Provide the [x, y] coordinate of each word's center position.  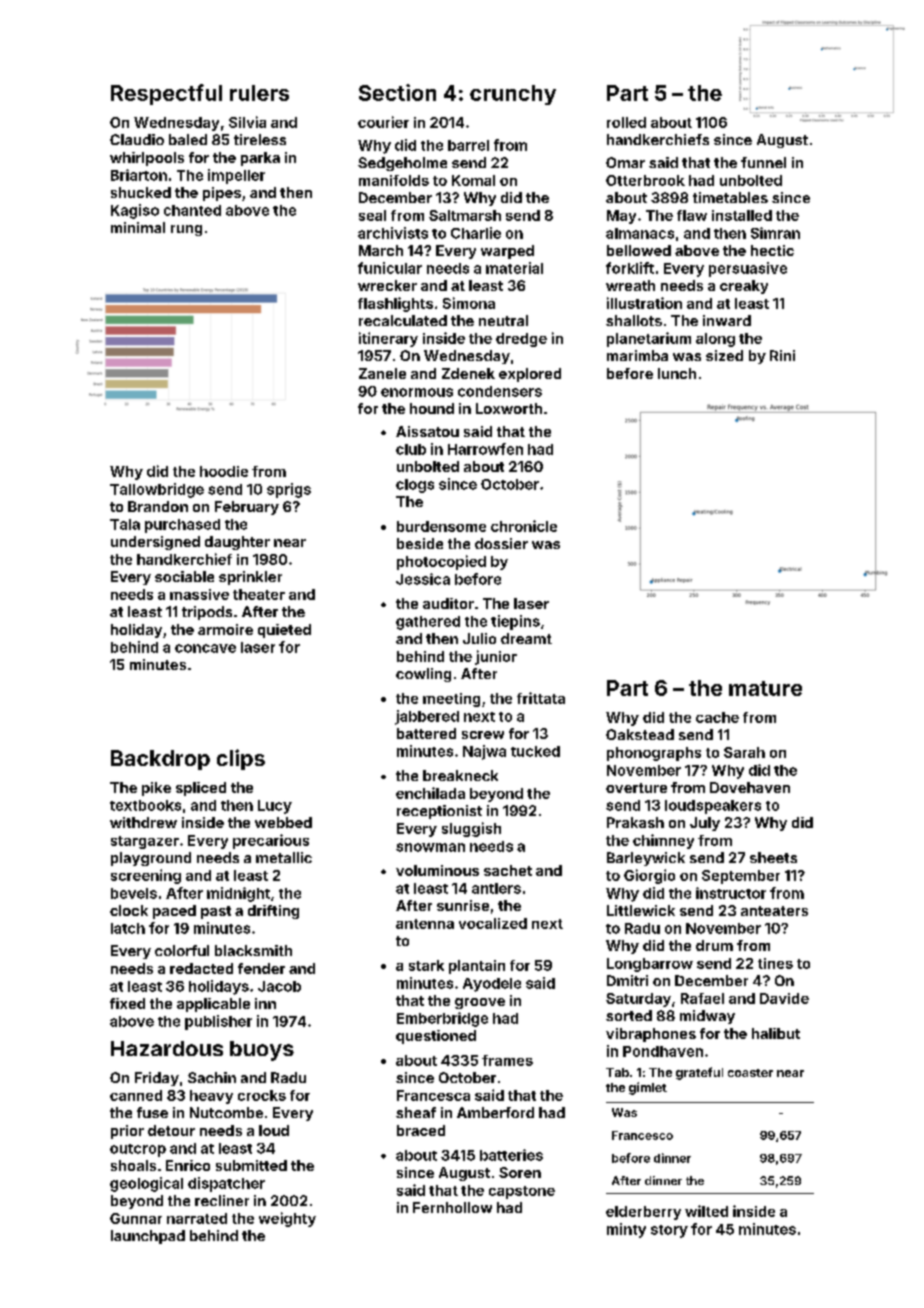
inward [727, 320]
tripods [207, 613]
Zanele [382, 373]
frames [507, 1060]
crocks [262, 1095]
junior [496, 657]
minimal [138, 227]
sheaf [416, 1112]
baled [188, 139]
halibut [776, 1033]
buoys [262, 1051]
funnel [763, 162]
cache [717, 717]
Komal [473, 180]
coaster [750, 1073]
